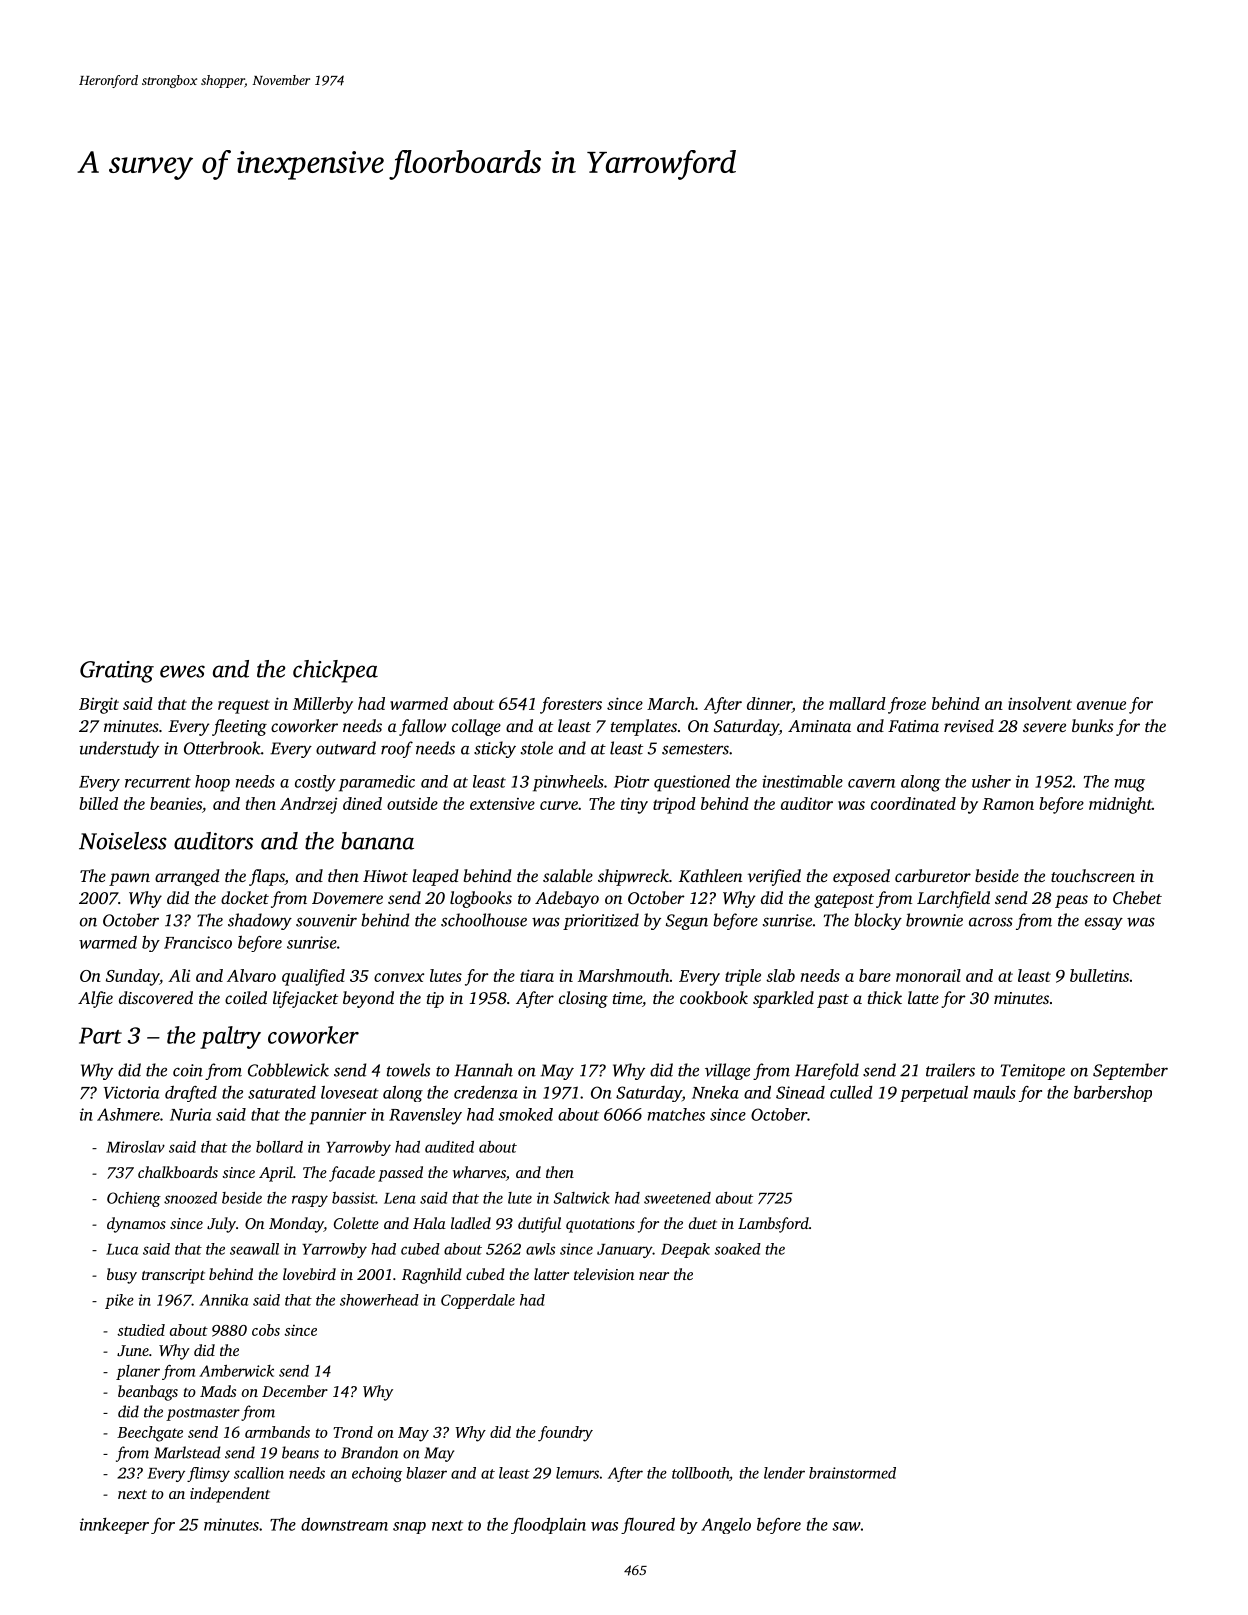 The image size is (1248, 1615). Describe the element at coordinates (857, 703) in the screenshot. I see `mallard` at that location.
